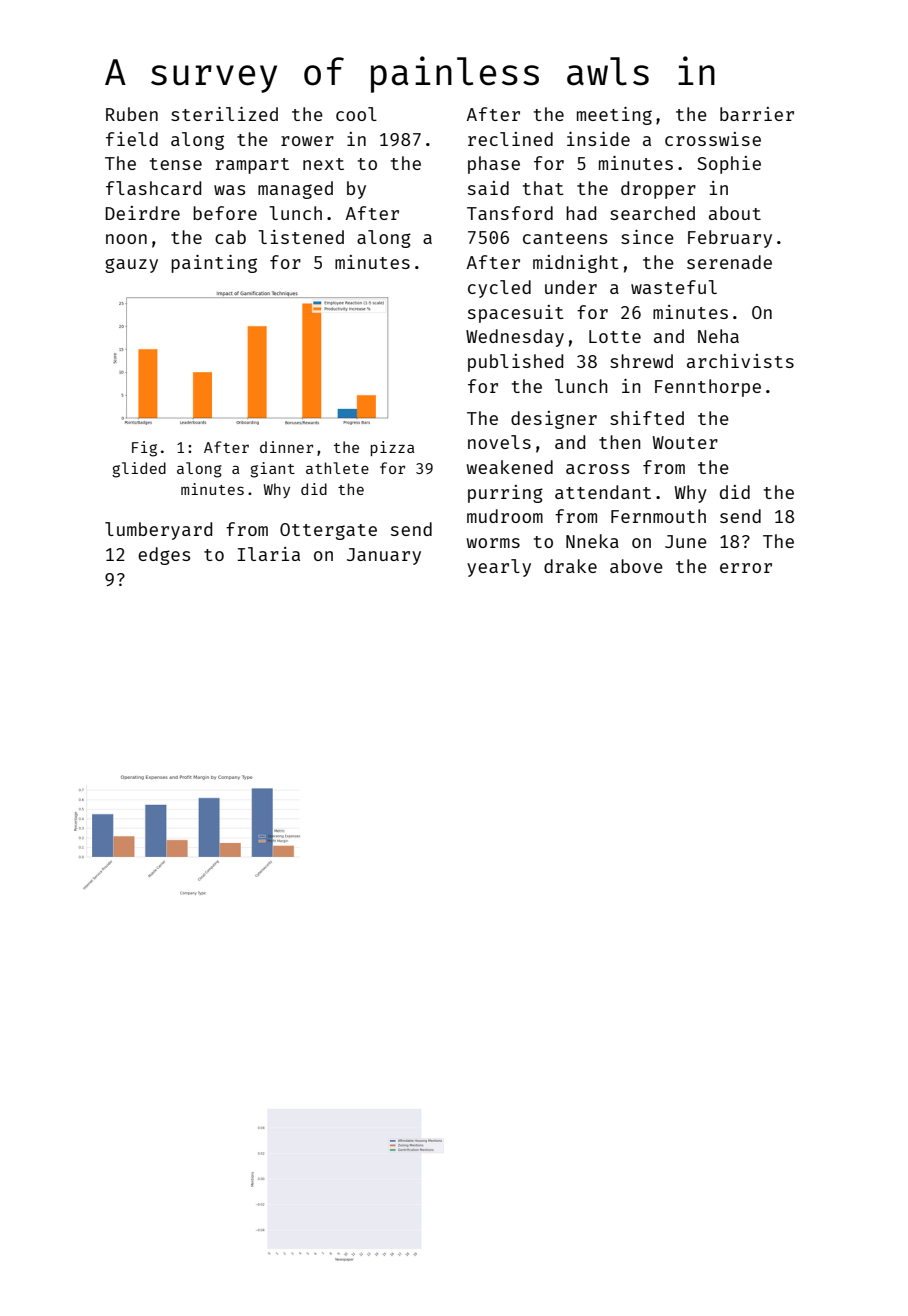 Image resolution: width=908 pixels, height=1316 pixels. What do you see at coordinates (658, 190) in the screenshot?
I see `dropper` at bounding box center [658, 190].
